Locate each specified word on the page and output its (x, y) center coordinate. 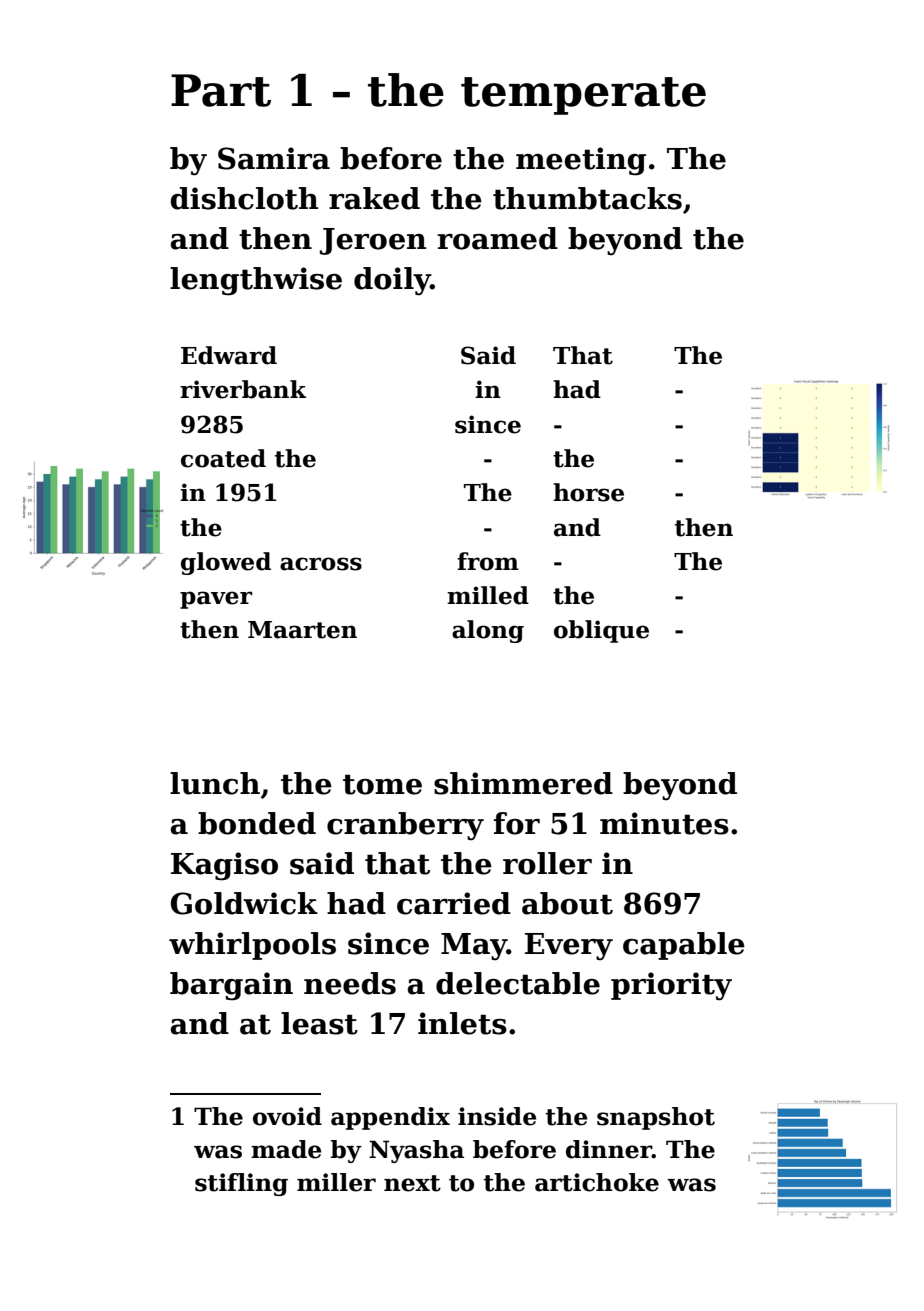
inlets (462, 1023)
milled (488, 595)
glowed (226, 563)
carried (454, 903)
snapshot (656, 1118)
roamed (497, 238)
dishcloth (244, 198)
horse (588, 492)
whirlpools (252, 946)
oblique (601, 631)
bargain (231, 986)
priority (671, 986)
